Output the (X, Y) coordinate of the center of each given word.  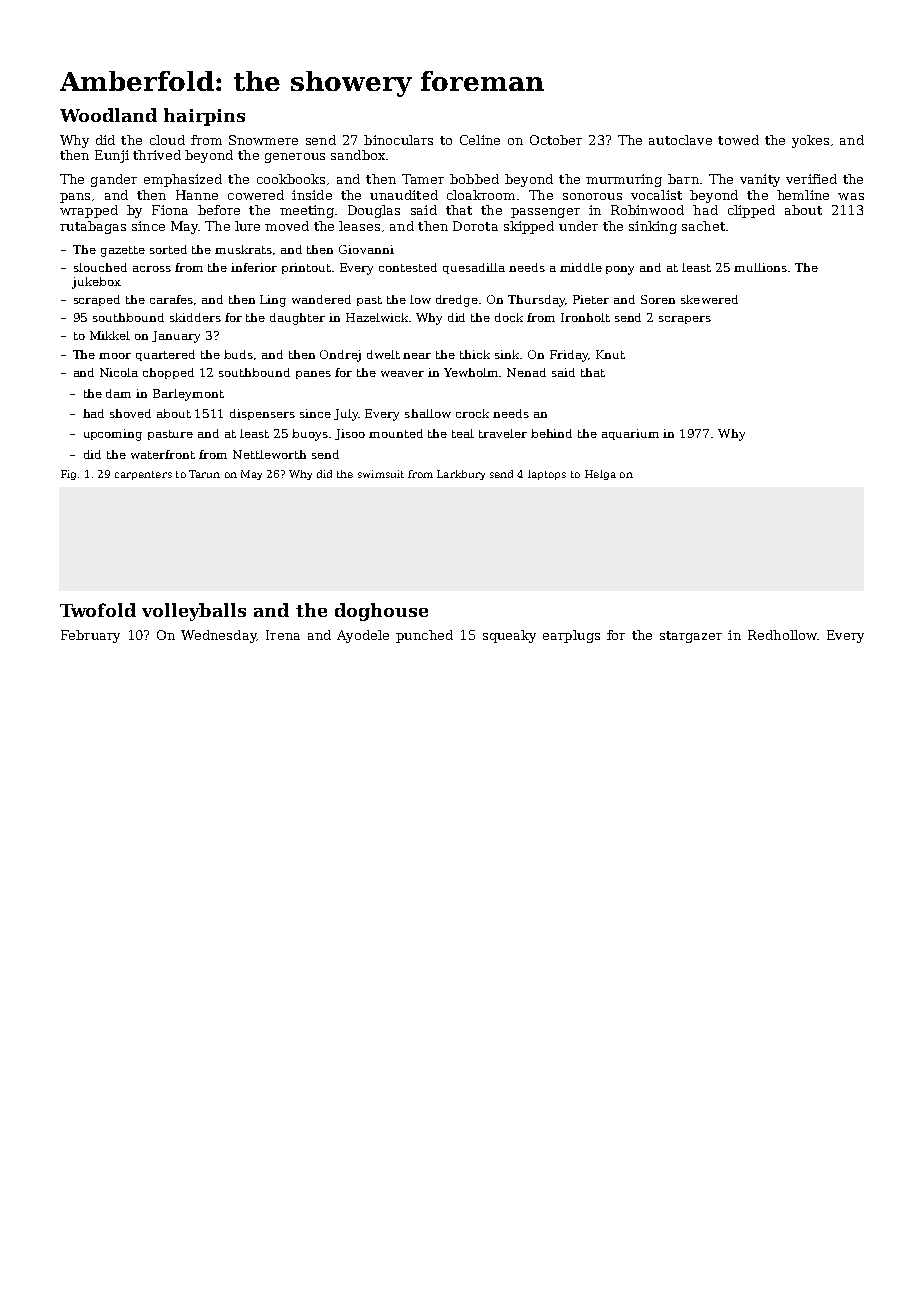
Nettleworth (269, 454)
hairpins (204, 117)
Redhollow (782, 635)
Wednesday (218, 636)
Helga (600, 475)
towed (738, 140)
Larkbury (461, 475)
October (556, 140)
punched (424, 636)
